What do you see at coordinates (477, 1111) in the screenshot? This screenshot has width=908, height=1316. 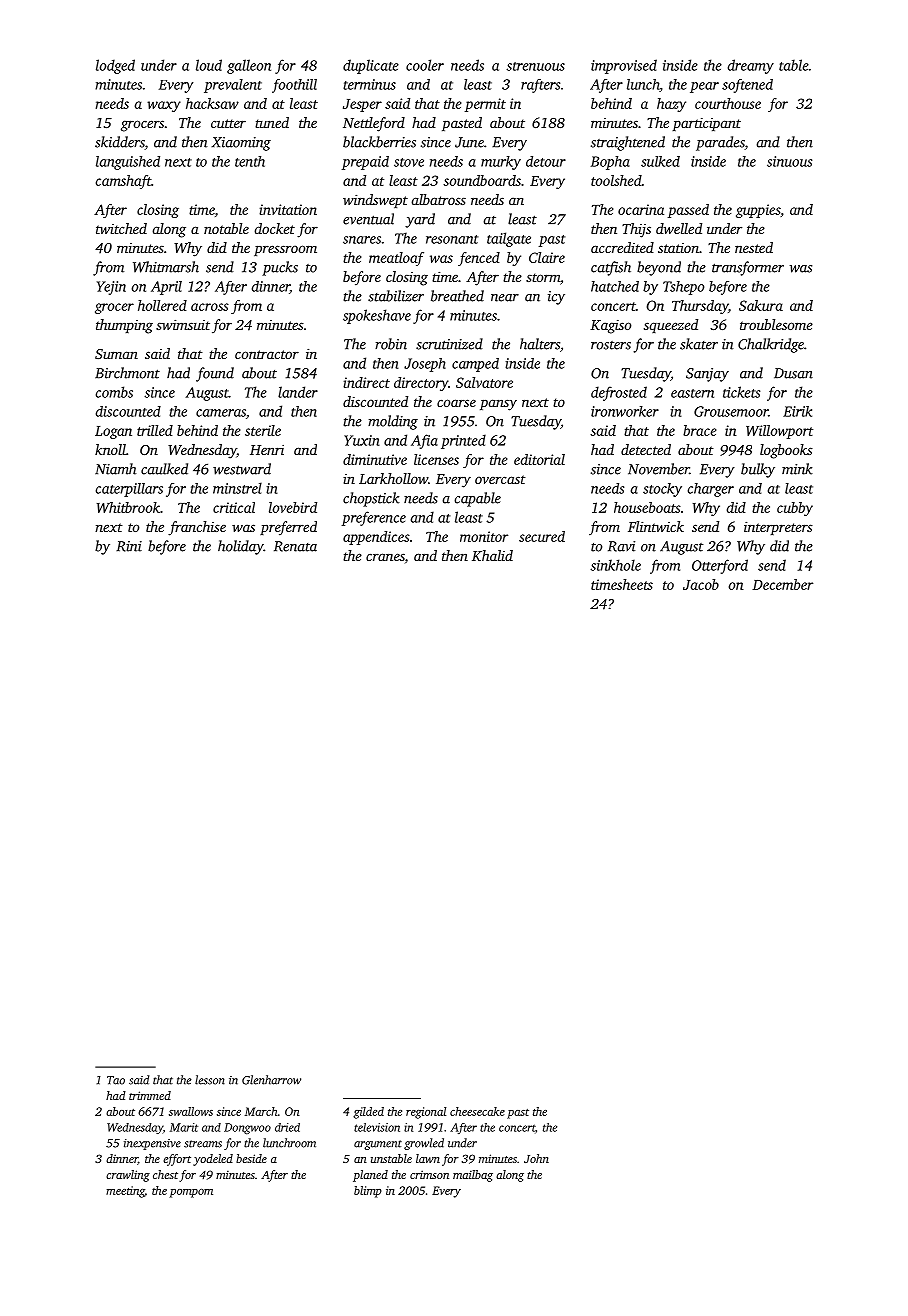 I see `cheesecake` at bounding box center [477, 1111].
